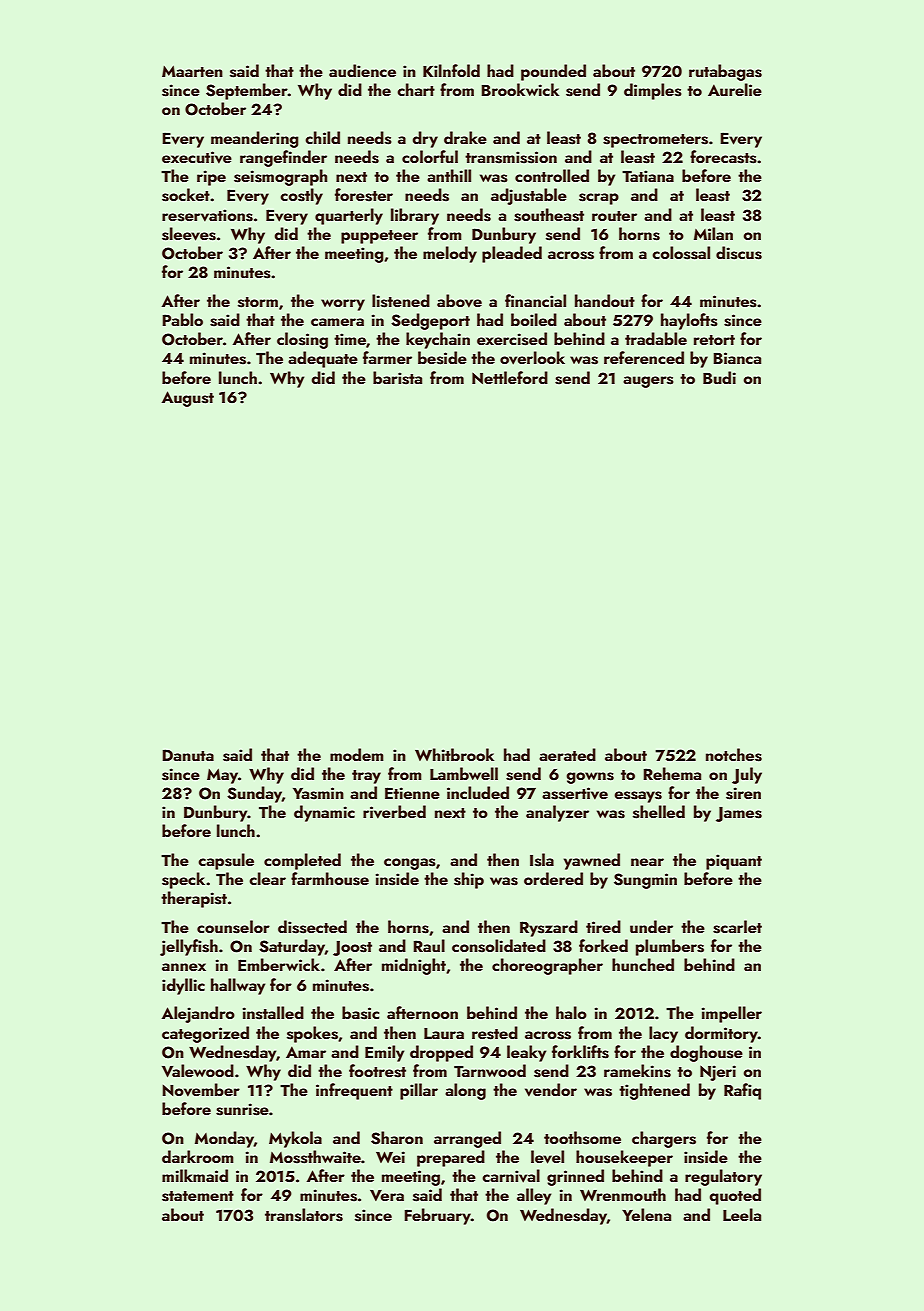 Image resolution: width=924 pixels, height=1311 pixels. Describe the element at coordinates (438, 1216) in the document. I see `February` at that location.
